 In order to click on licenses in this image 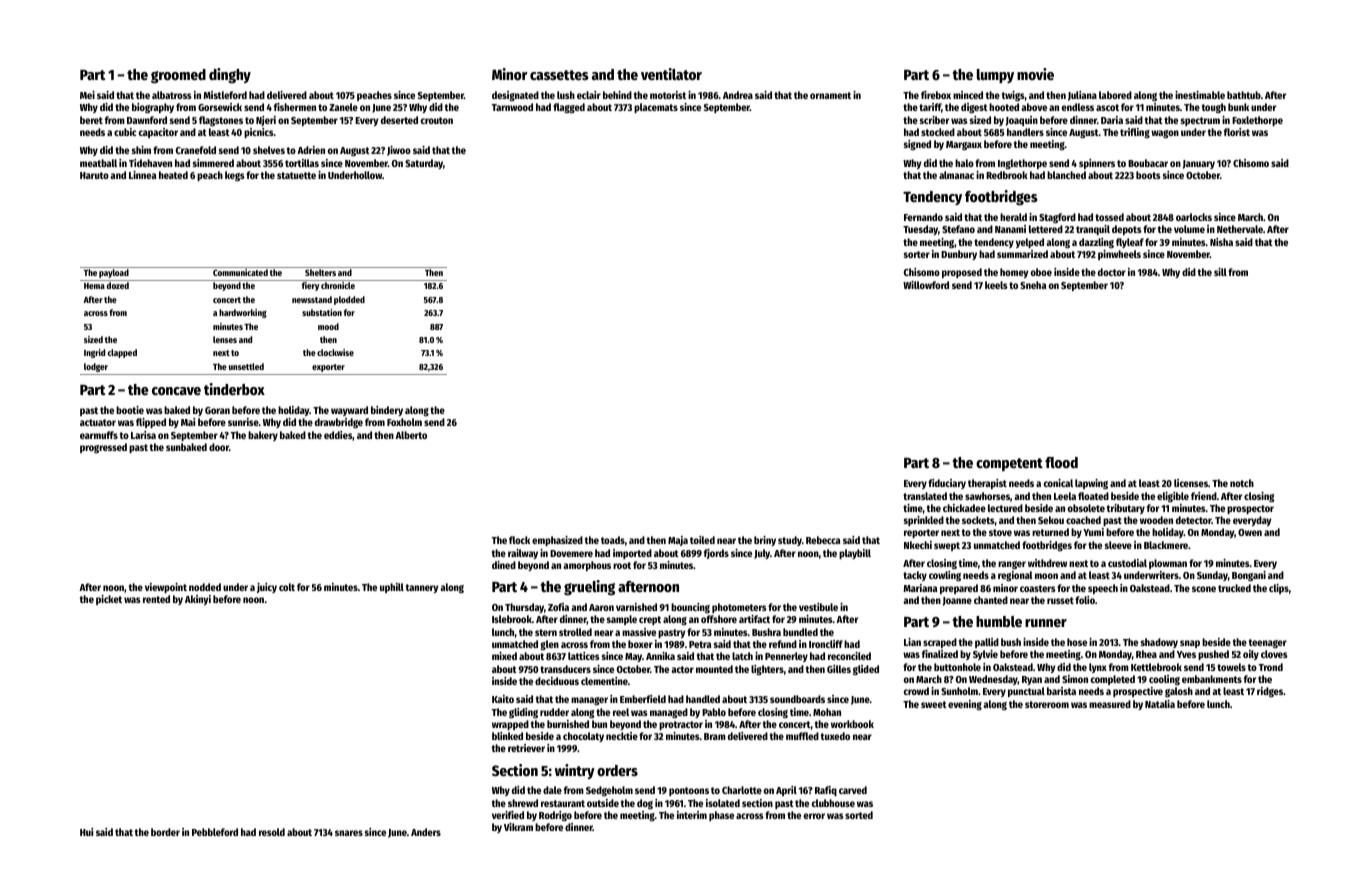, I will do `click(1191, 483)`.
